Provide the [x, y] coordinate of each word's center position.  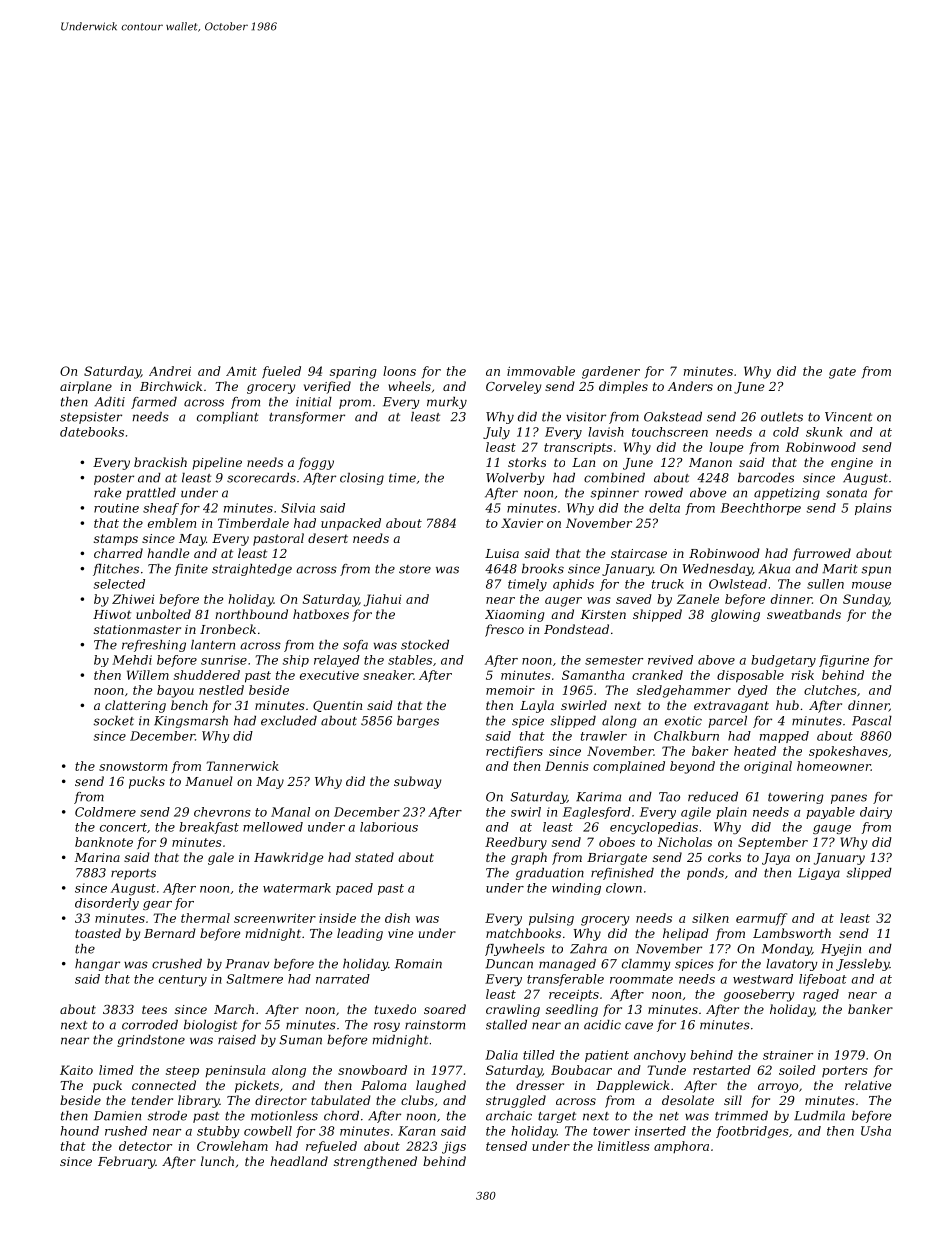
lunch [217, 1161]
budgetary [783, 661]
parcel [727, 722]
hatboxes [321, 614]
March [234, 1009]
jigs [454, 1147]
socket [113, 721]
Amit [241, 371]
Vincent [848, 417]
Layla [537, 706]
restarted [722, 1070]
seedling [572, 1010]
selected [119, 584]
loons [399, 371]
